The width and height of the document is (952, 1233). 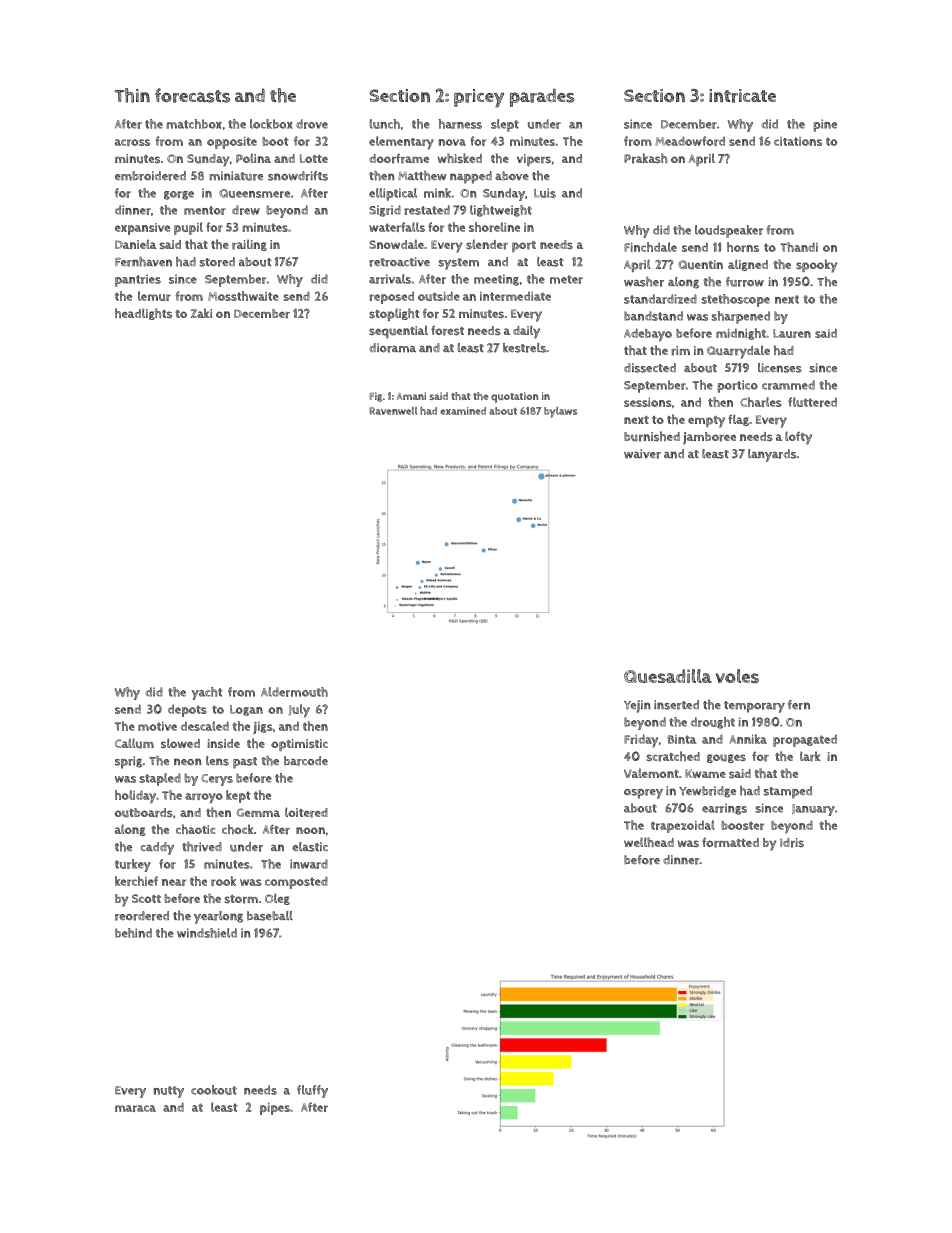 I want to click on forest, so click(x=447, y=331).
